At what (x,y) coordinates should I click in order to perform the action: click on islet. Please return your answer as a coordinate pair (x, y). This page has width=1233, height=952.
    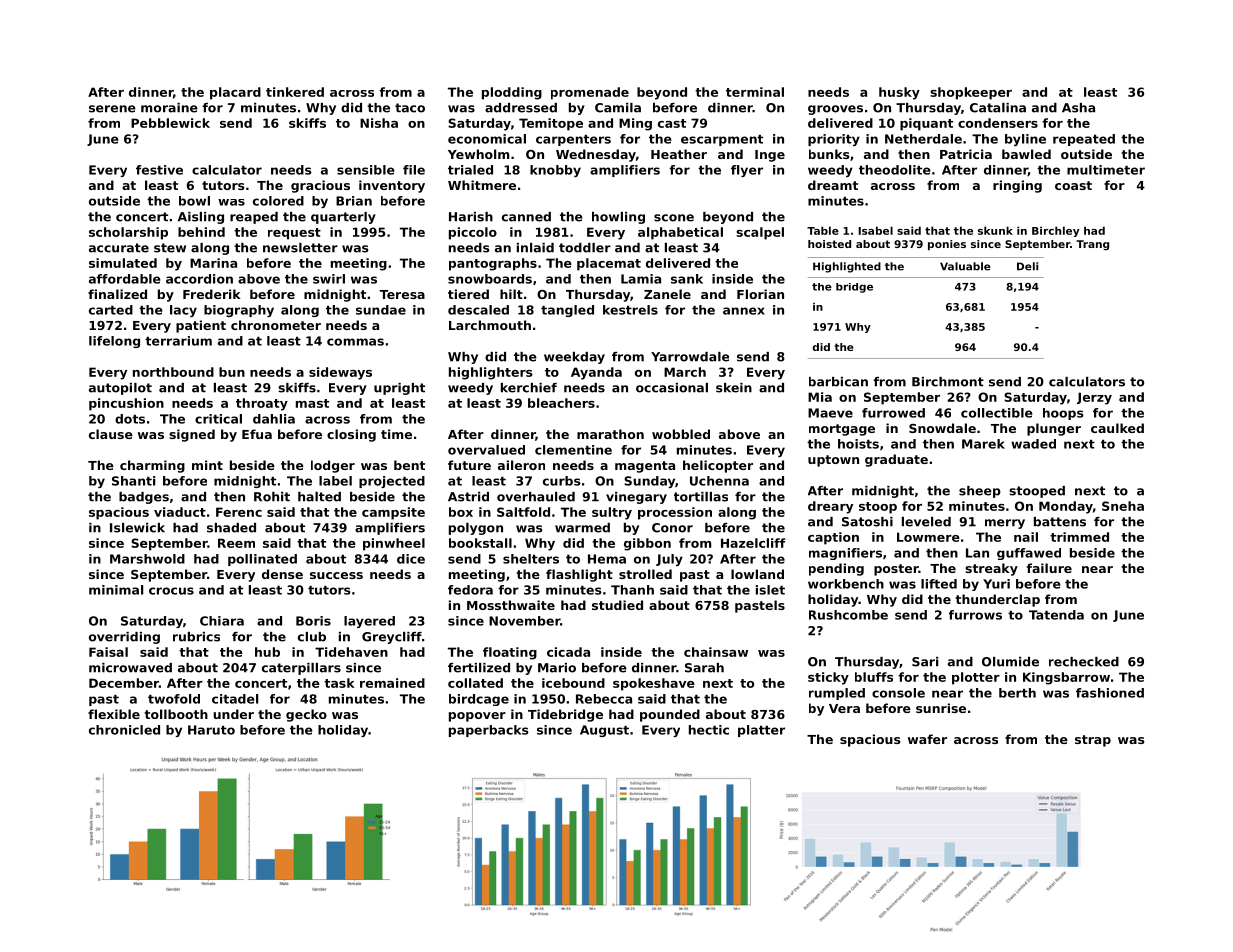
    Looking at the image, I should click on (770, 590).
